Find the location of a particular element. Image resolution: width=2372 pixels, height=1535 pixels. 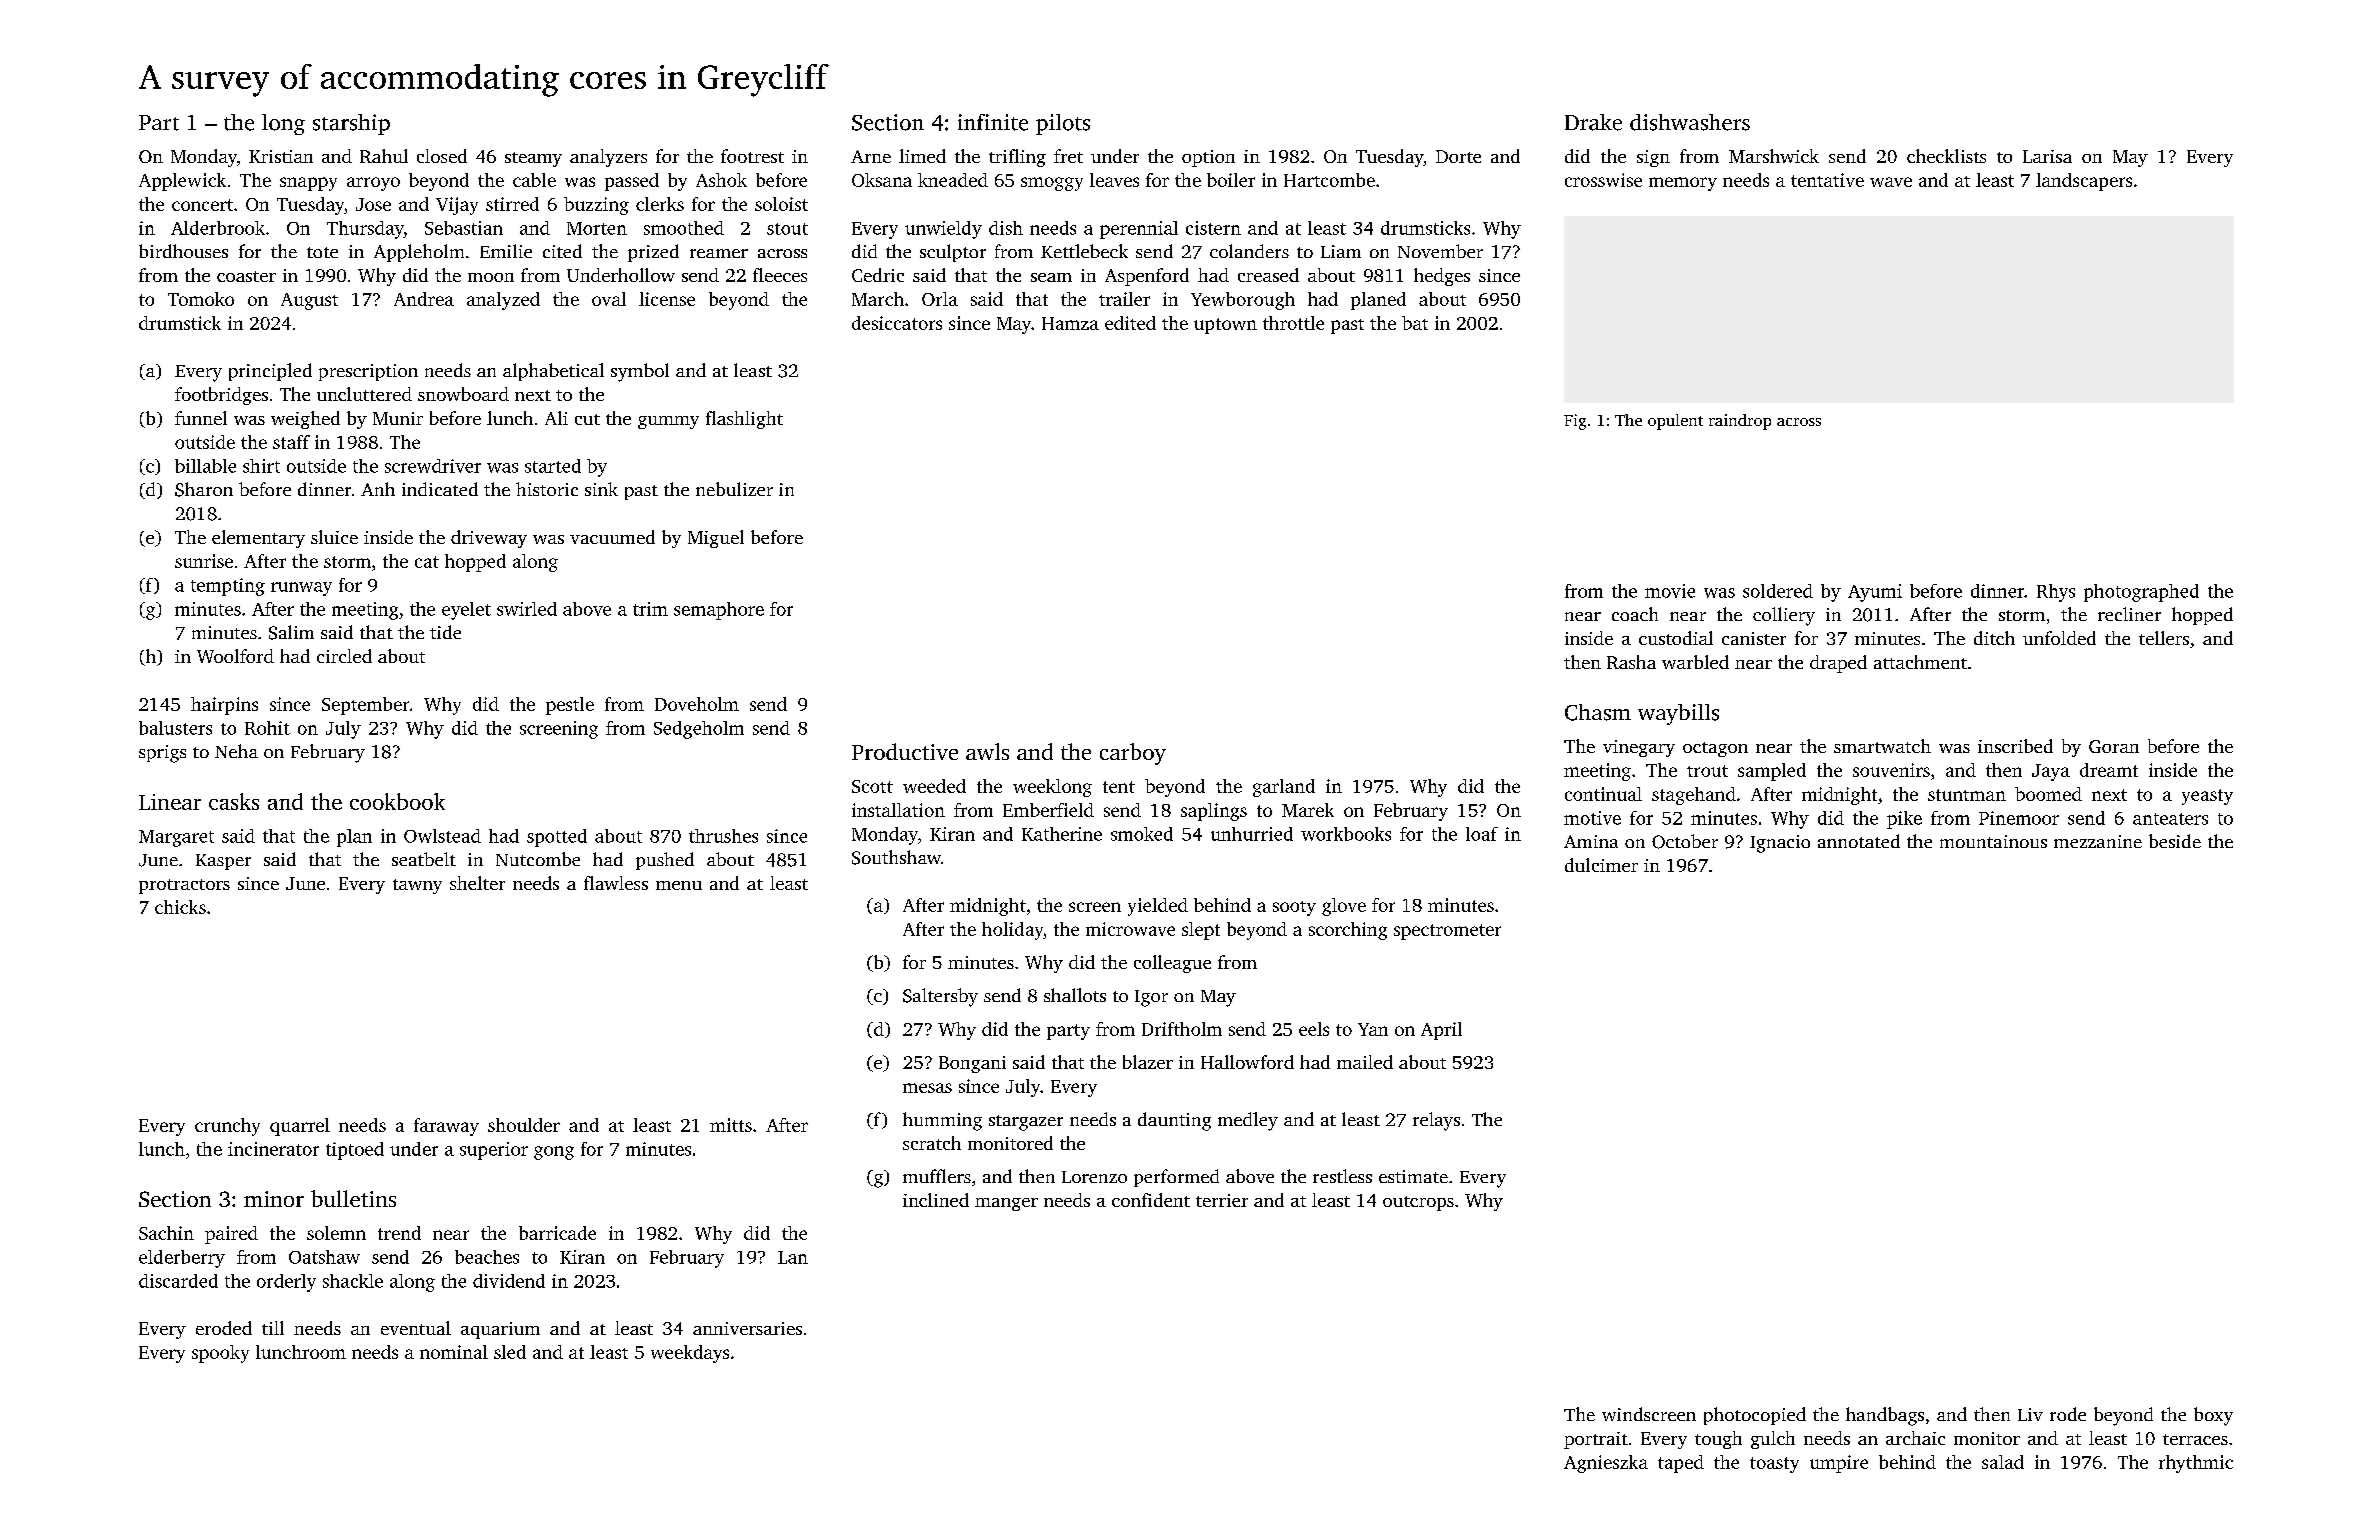

alphabetical is located at coordinates (553, 372).
